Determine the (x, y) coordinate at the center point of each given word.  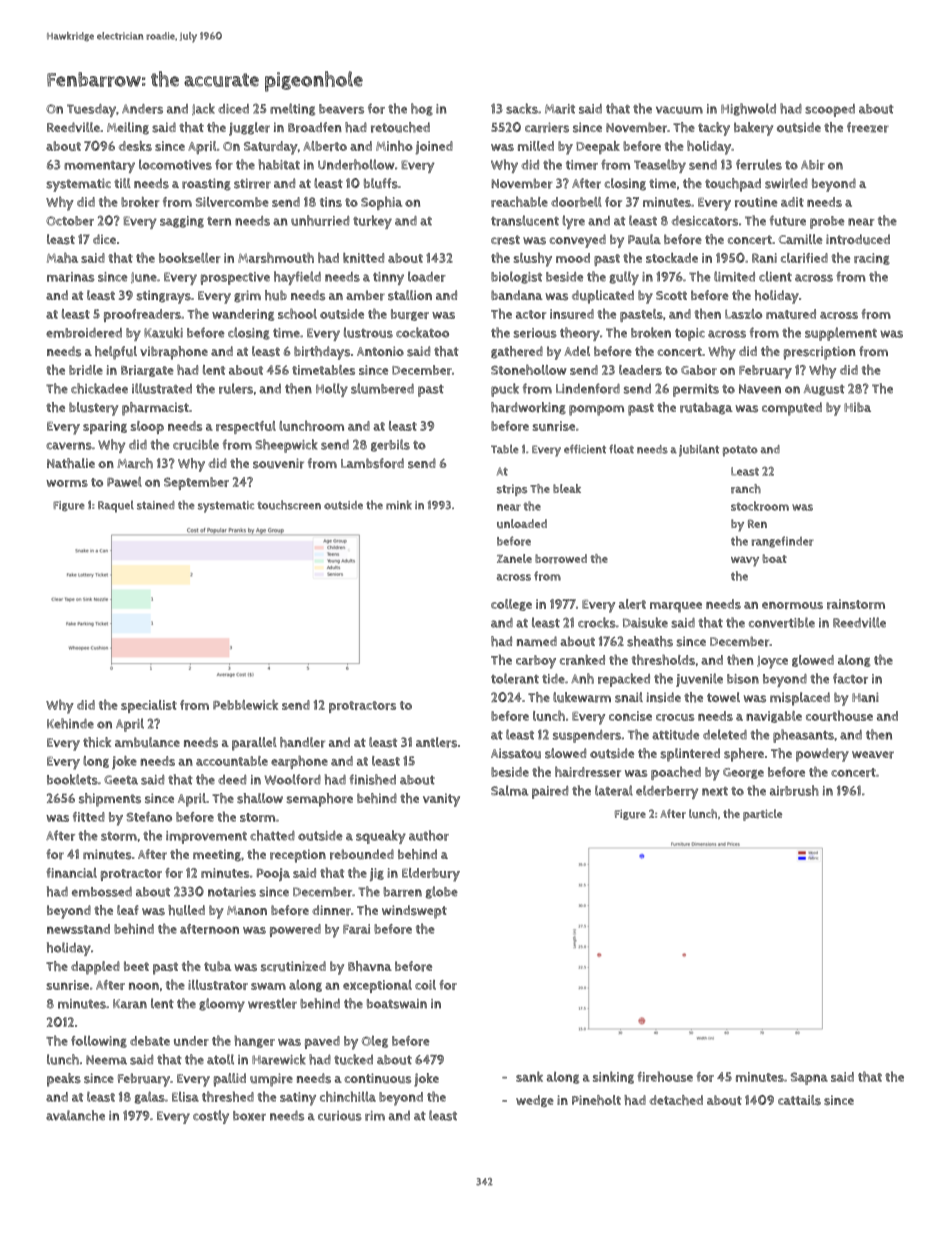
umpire (271, 1080)
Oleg (375, 1041)
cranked (582, 659)
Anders (142, 109)
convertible (782, 622)
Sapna (809, 1078)
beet (136, 966)
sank (529, 1076)
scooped (830, 110)
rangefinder (782, 542)
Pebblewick (245, 705)
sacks (522, 108)
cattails (799, 1100)
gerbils (390, 445)
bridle (86, 370)
